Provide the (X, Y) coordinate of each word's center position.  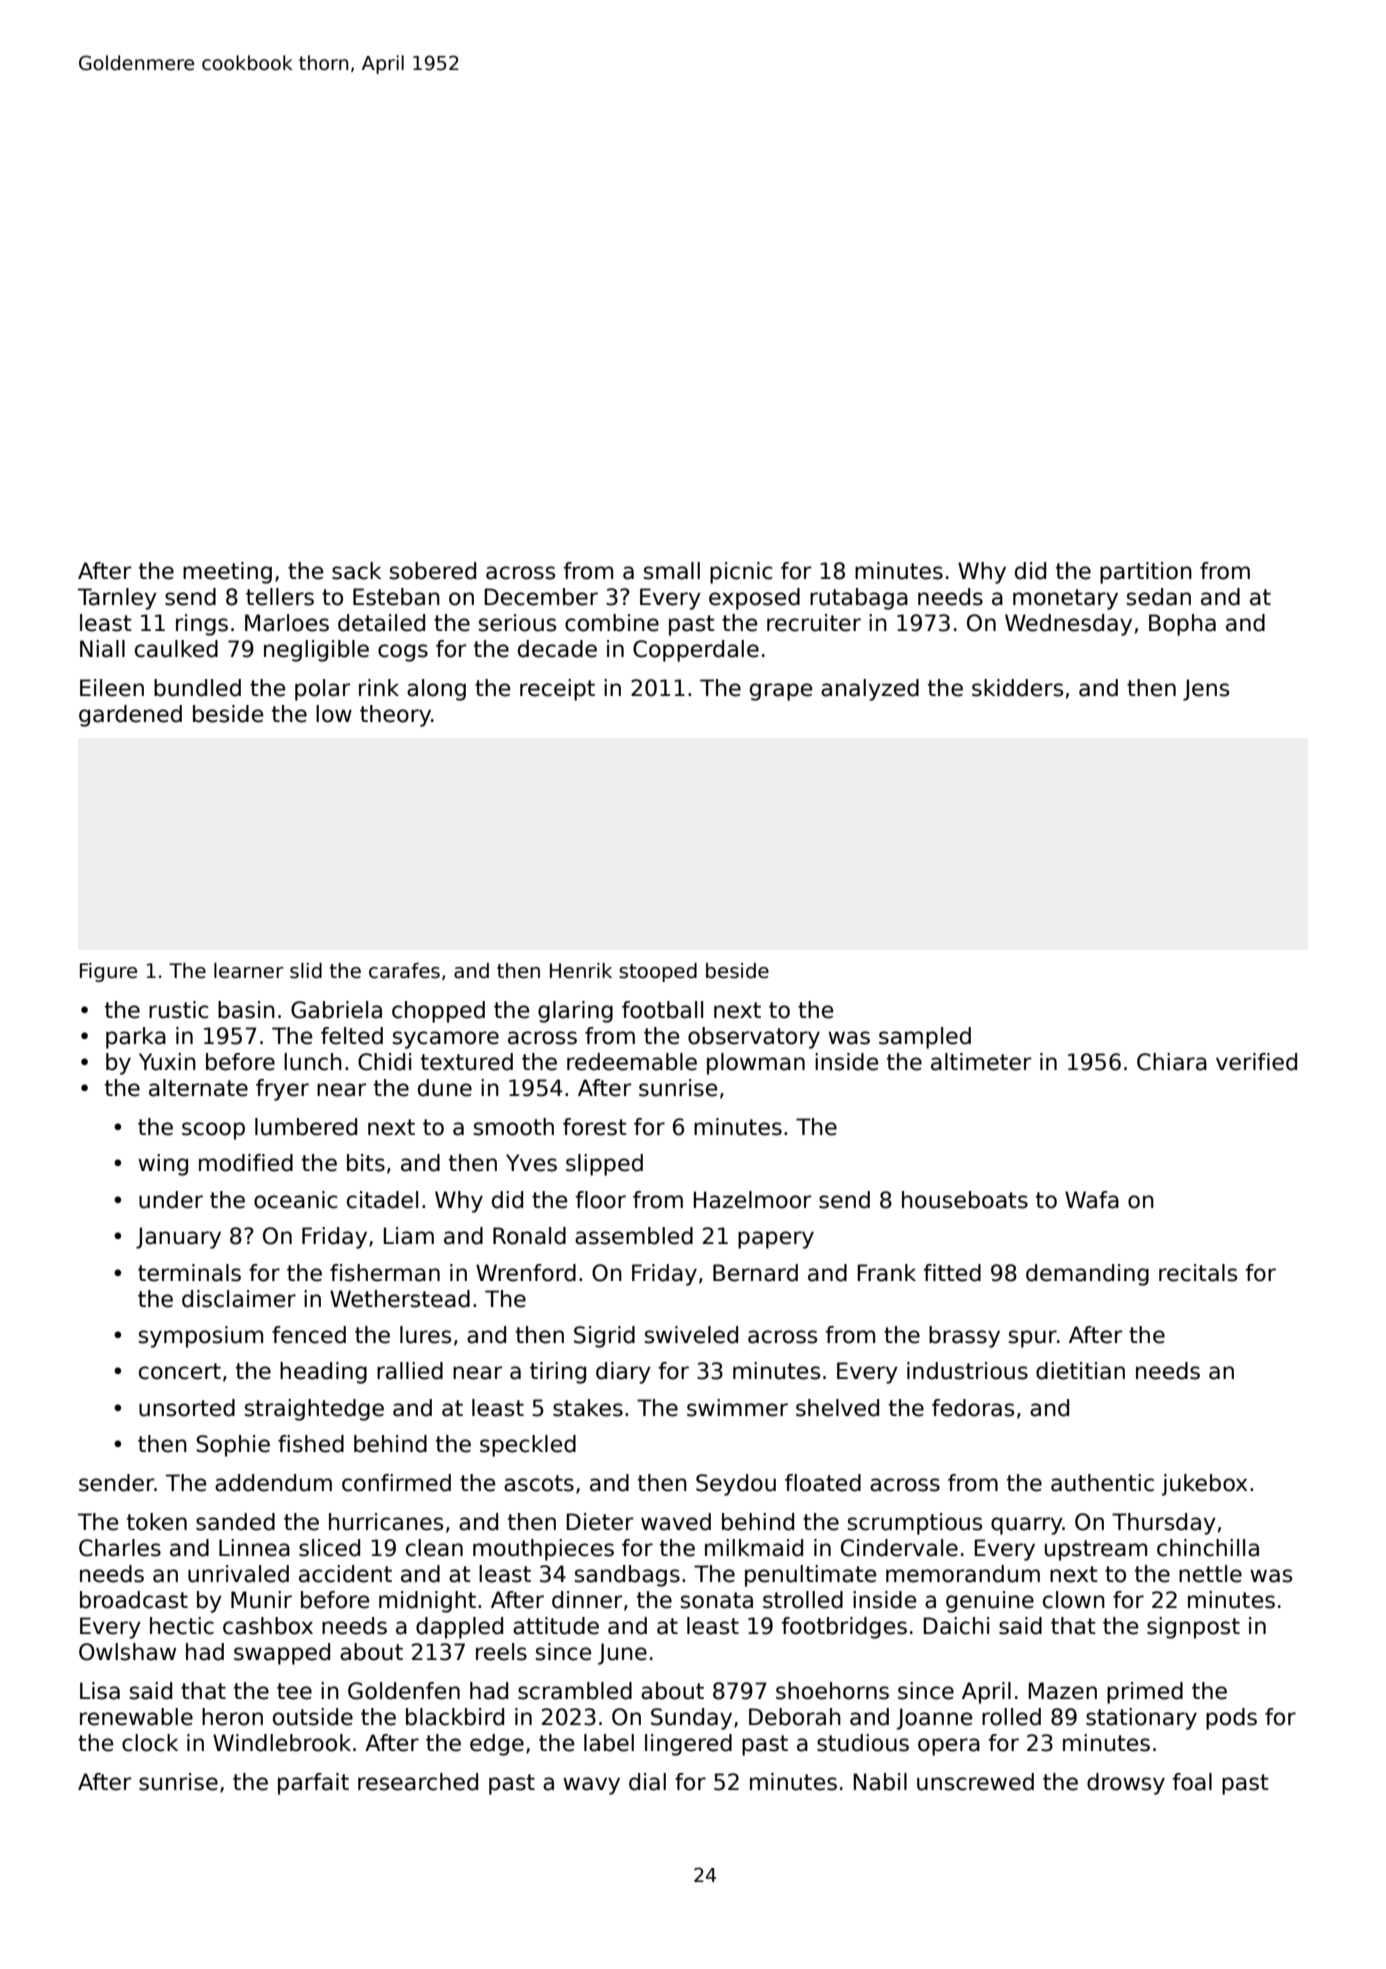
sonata (717, 1600)
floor (600, 1200)
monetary (1065, 599)
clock (150, 1743)
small (672, 571)
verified (1256, 1062)
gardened (130, 716)
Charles (120, 1548)
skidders (1017, 688)
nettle (1210, 1574)
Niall (102, 649)
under (171, 1200)
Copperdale (696, 651)
